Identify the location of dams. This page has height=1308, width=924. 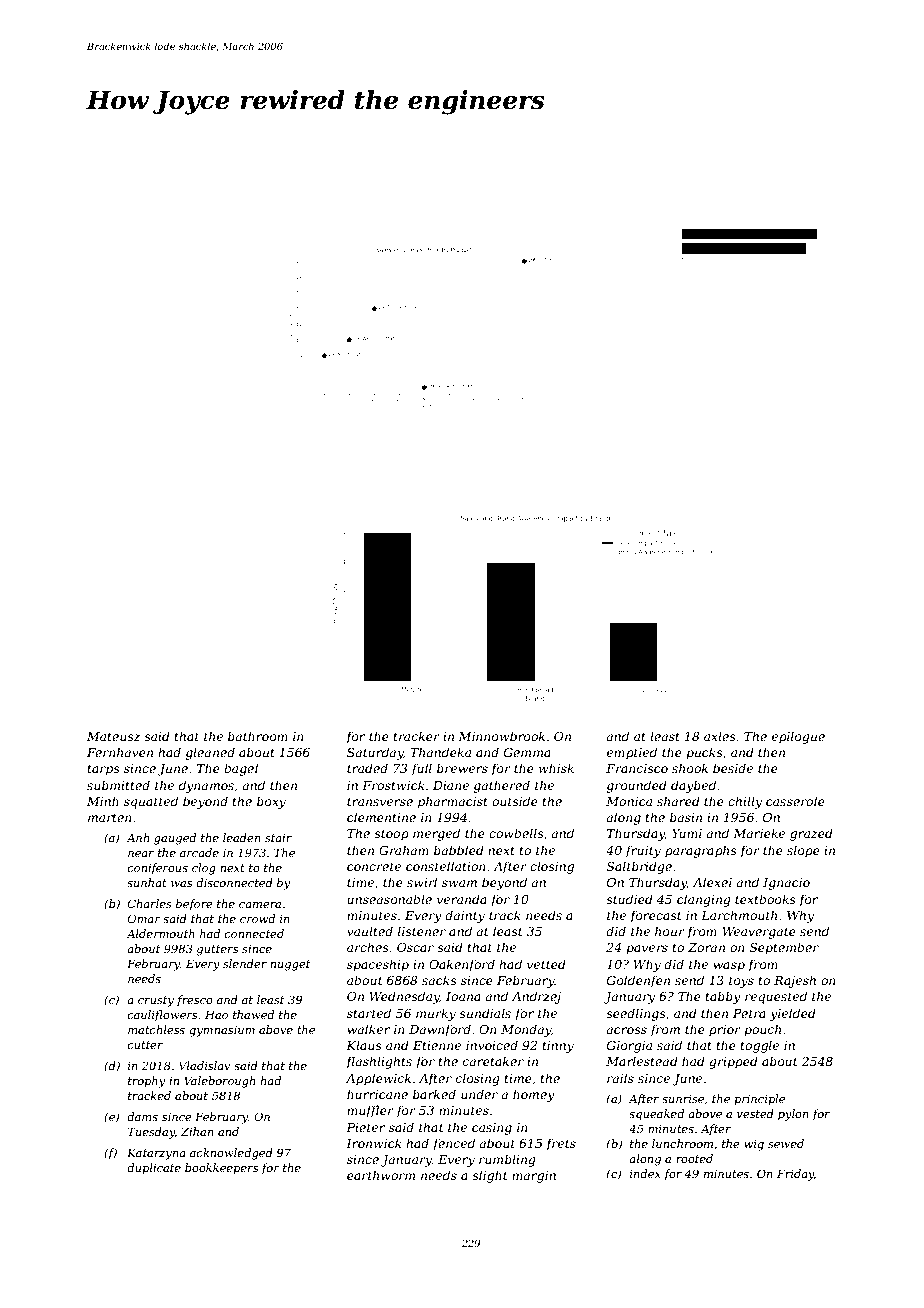
(142, 1116).
